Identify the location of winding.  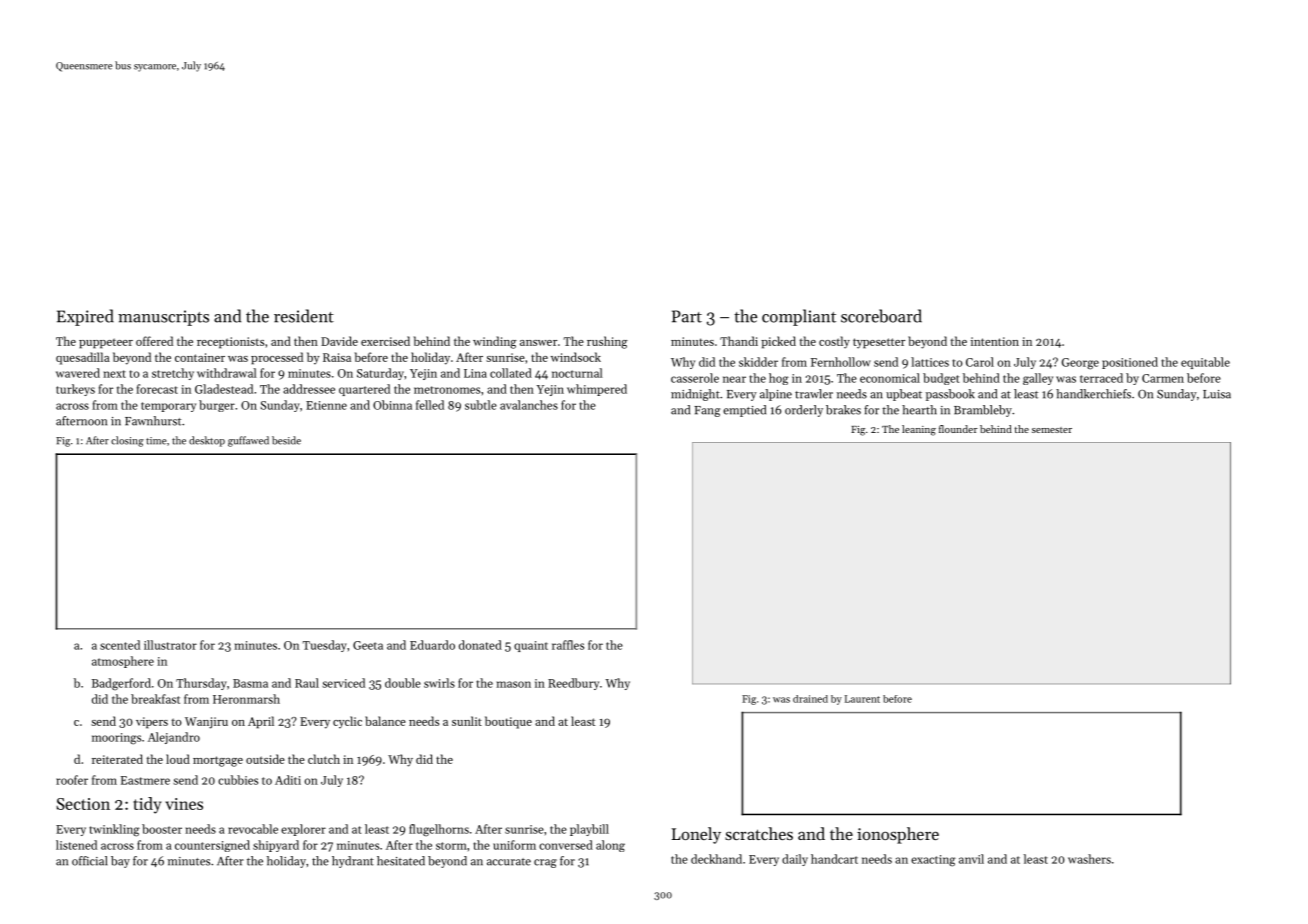
(495, 342).
